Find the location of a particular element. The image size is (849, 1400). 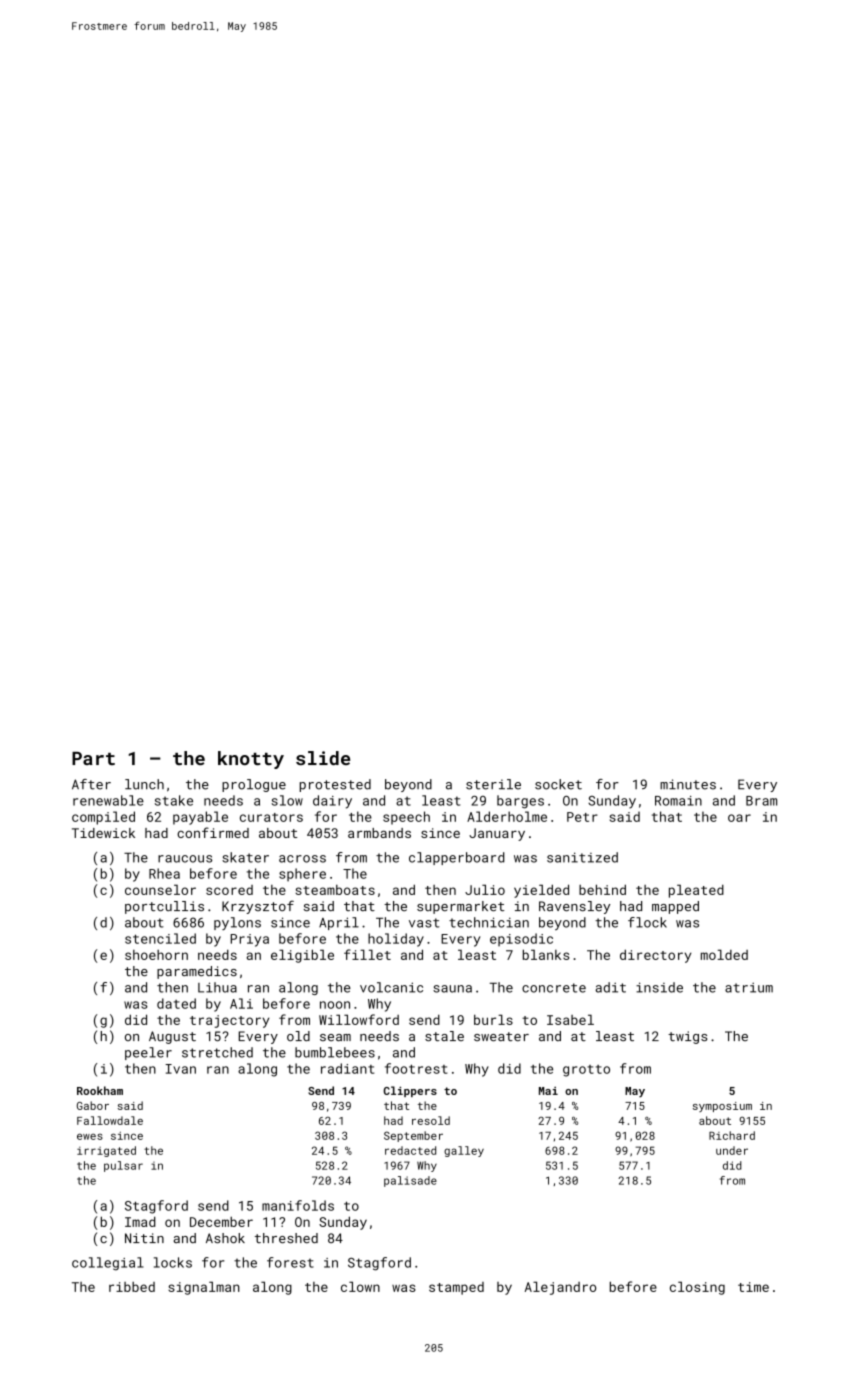

Part is located at coordinates (93, 758).
